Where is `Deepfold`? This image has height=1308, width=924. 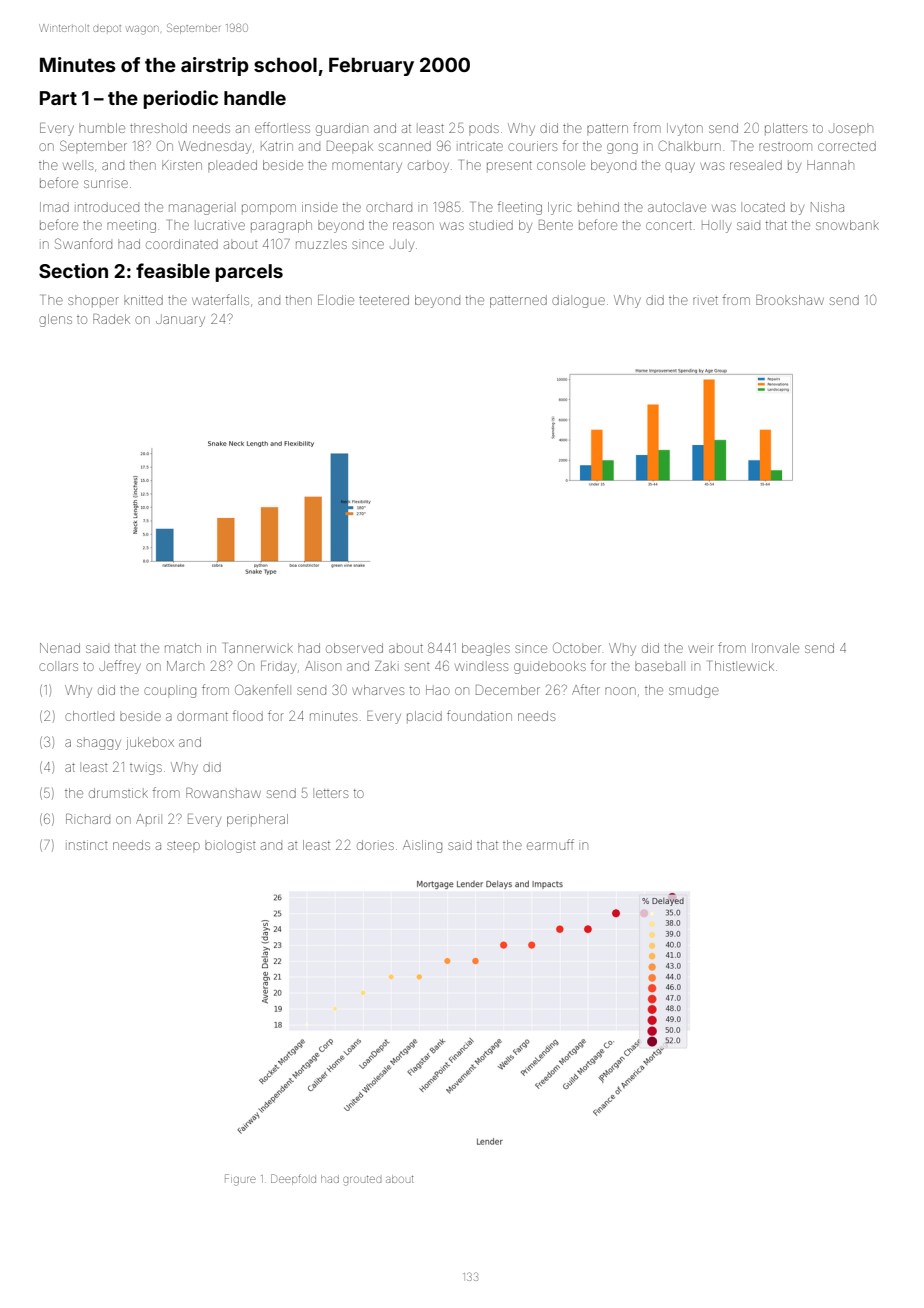 Deepfold is located at coordinates (293, 1179).
